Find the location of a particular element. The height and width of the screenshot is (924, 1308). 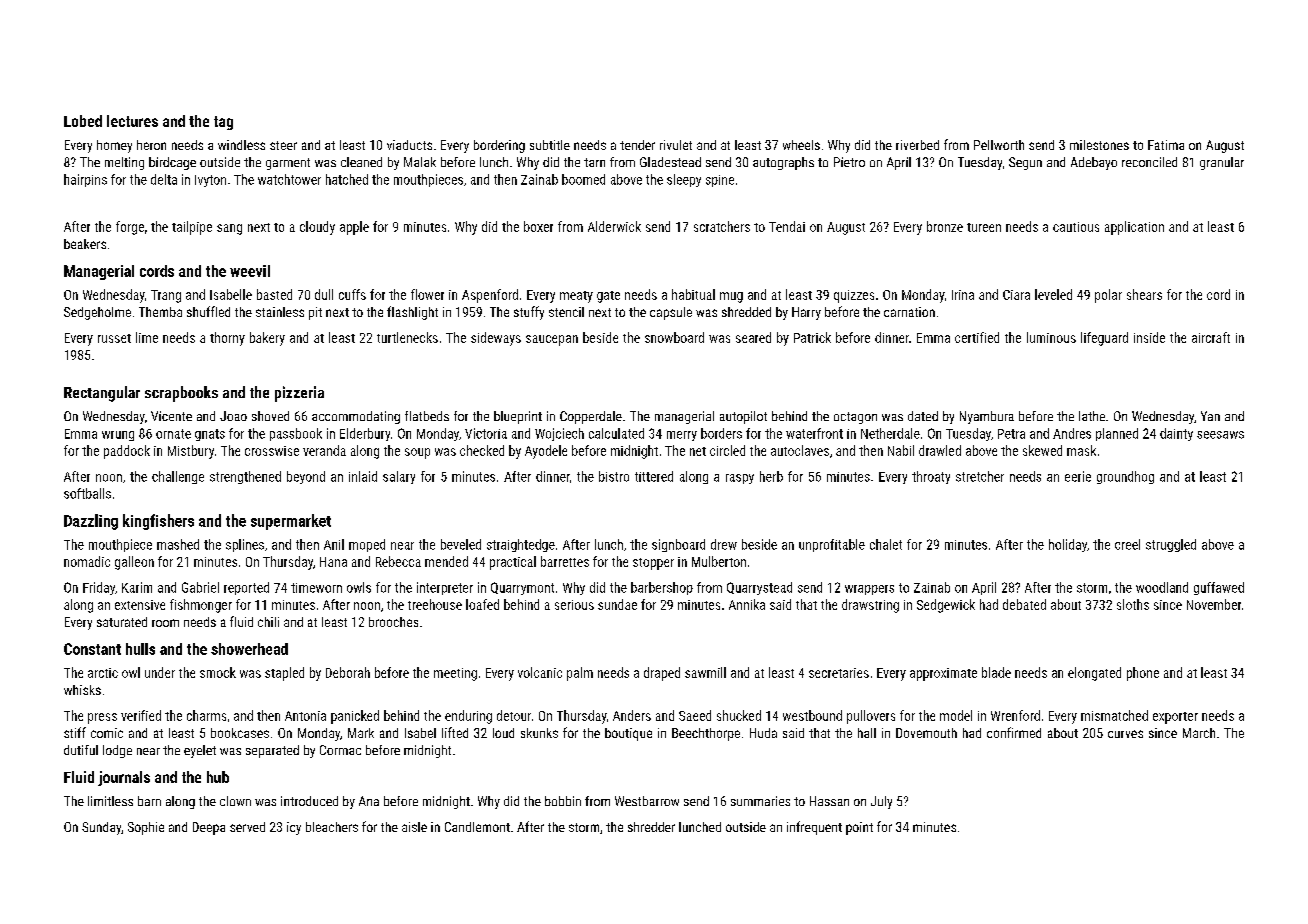

stainless is located at coordinates (280, 312).
